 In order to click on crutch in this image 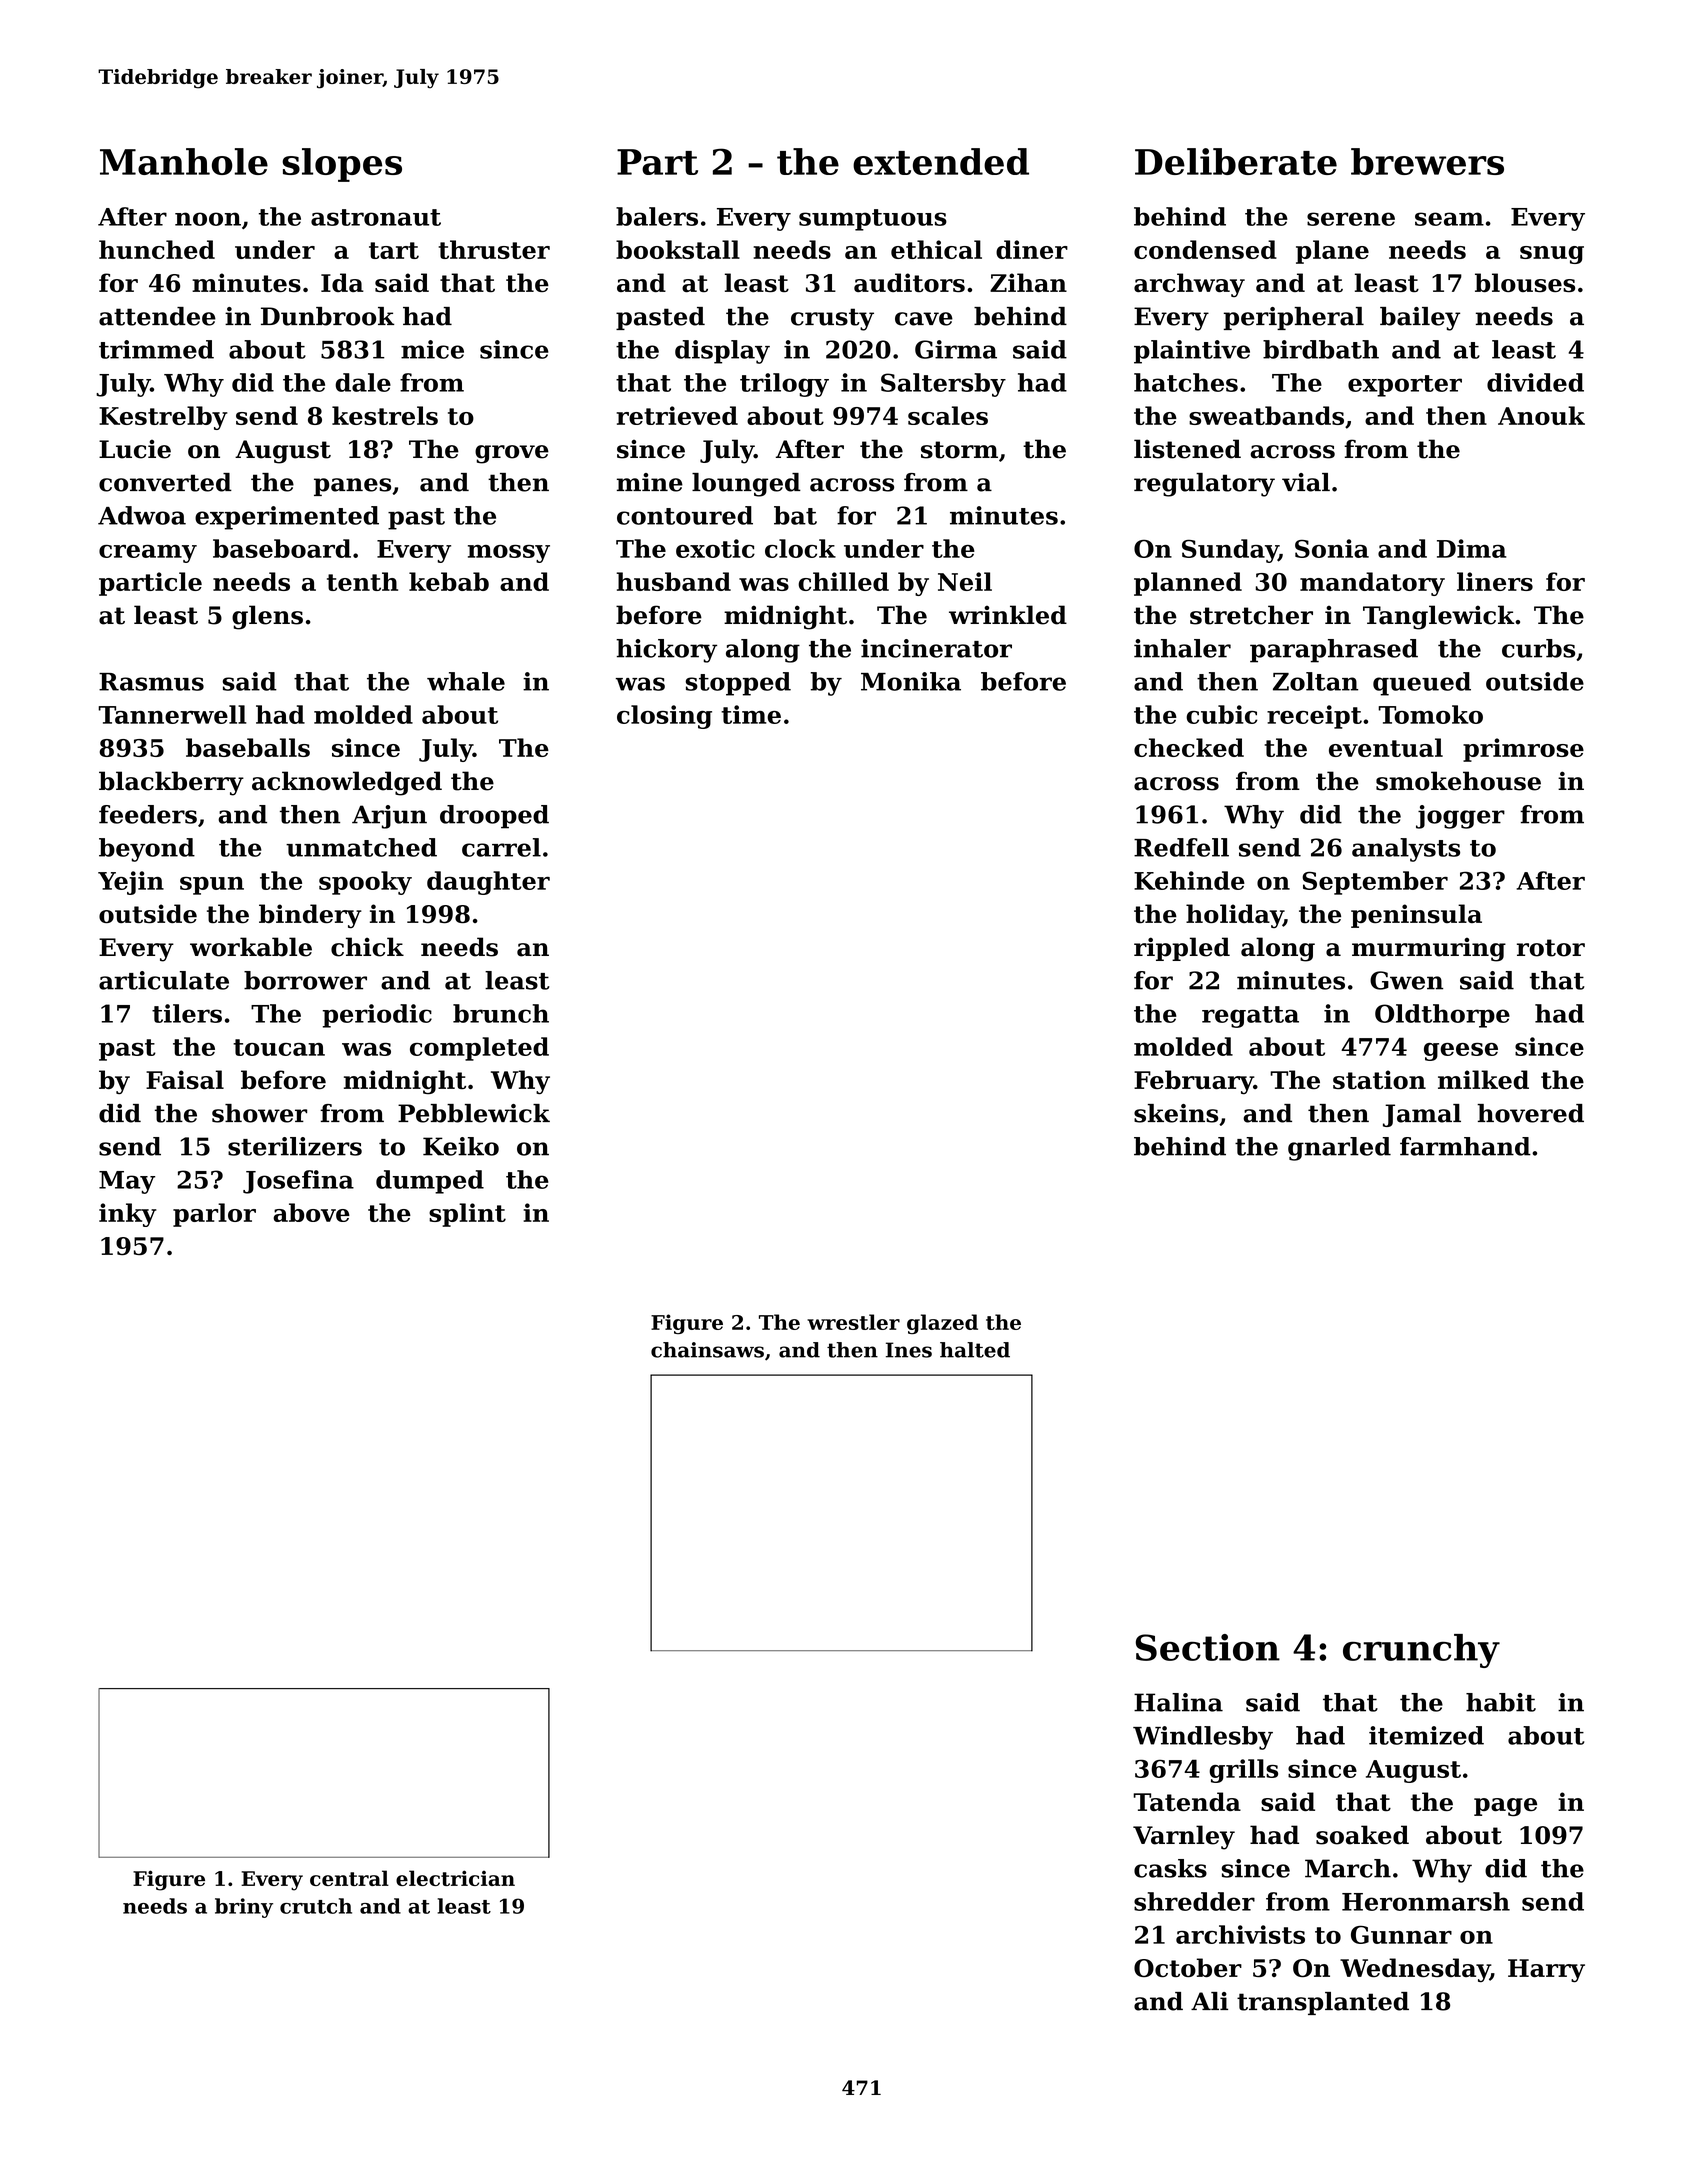, I will do `click(316, 1906)`.
